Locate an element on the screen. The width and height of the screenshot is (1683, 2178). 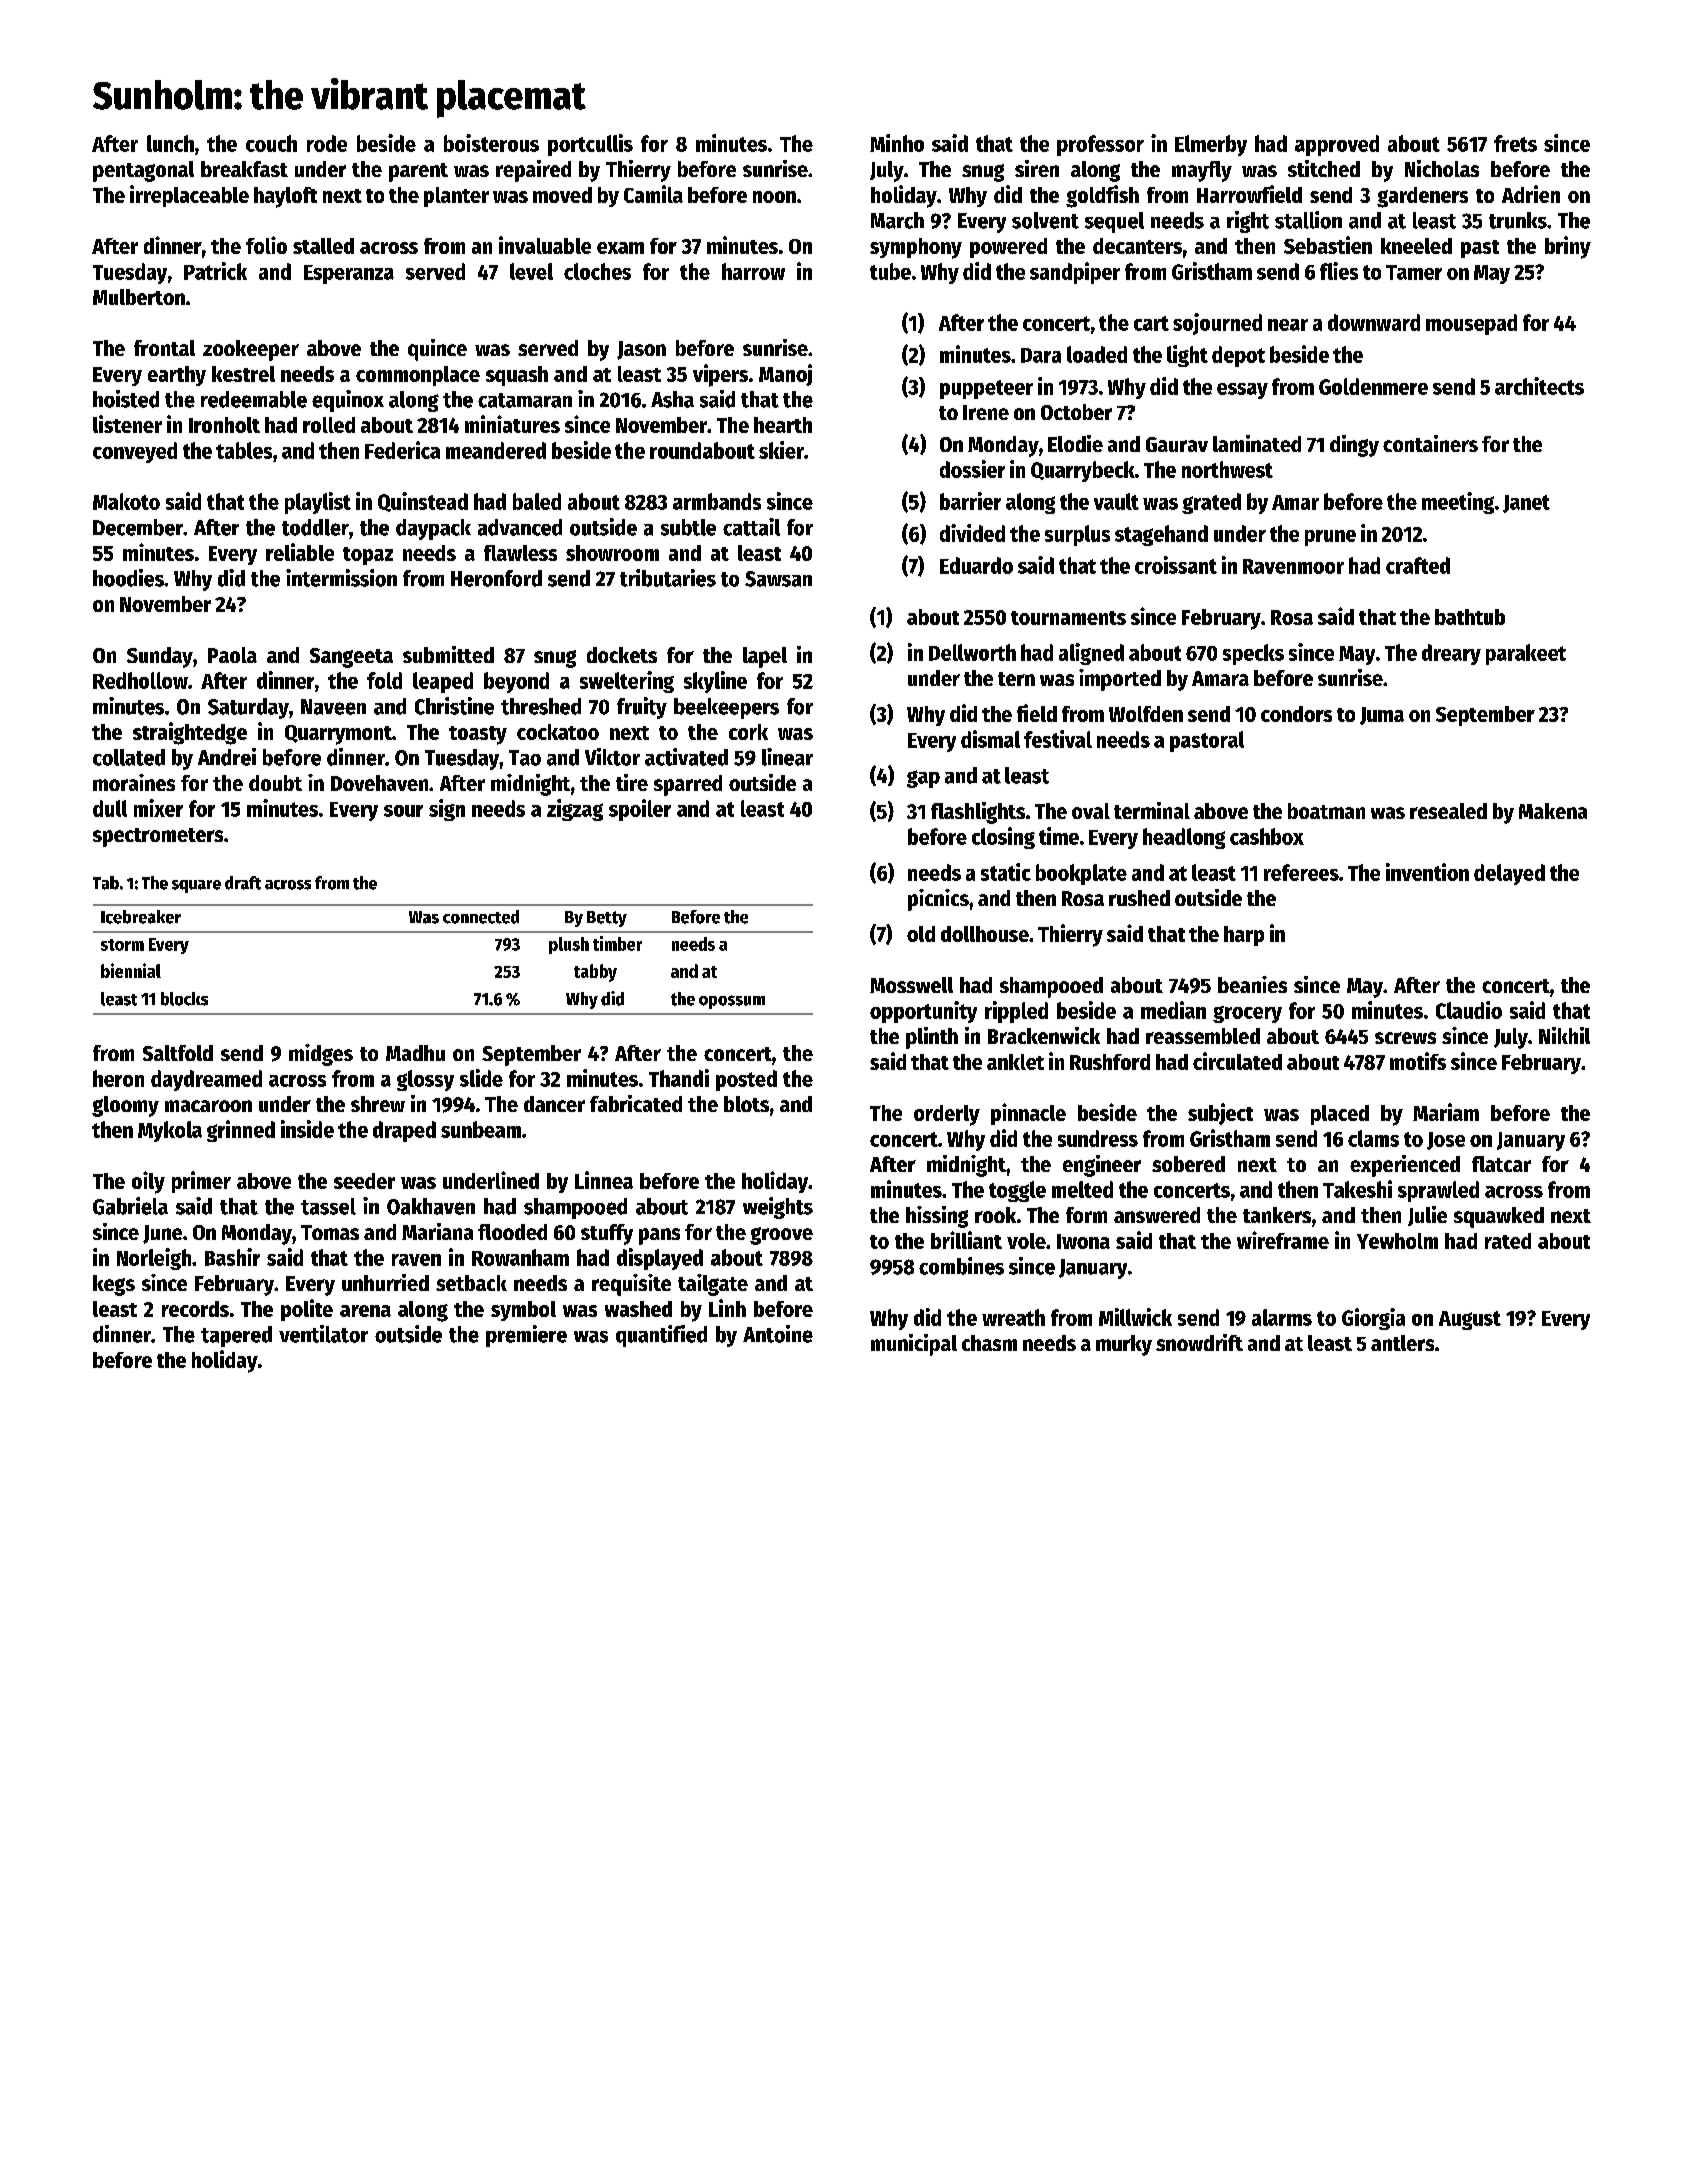
alarms is located at coordinates (1282, 1317).
